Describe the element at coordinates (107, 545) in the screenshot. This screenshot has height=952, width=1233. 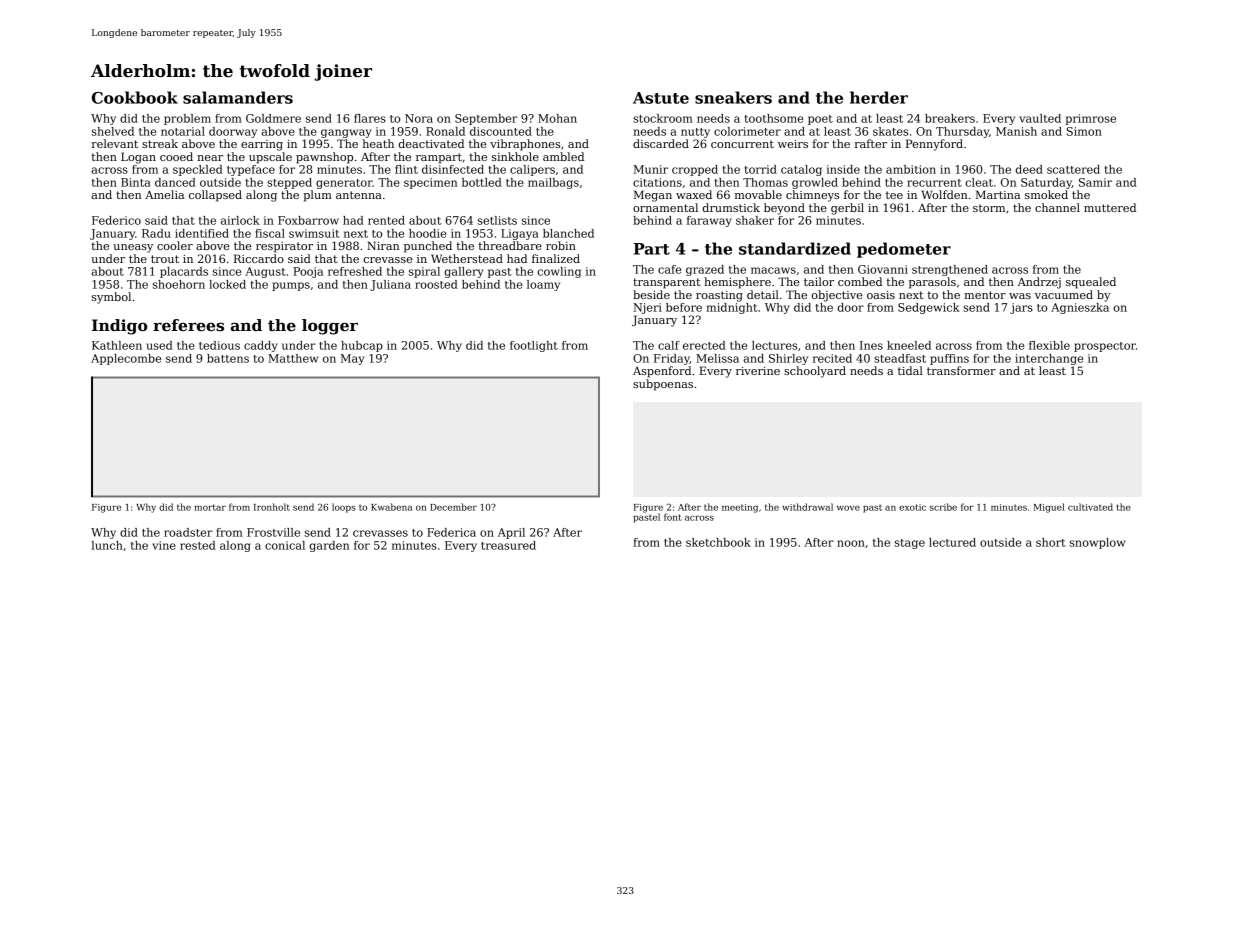
I see `lunch` at that location.
